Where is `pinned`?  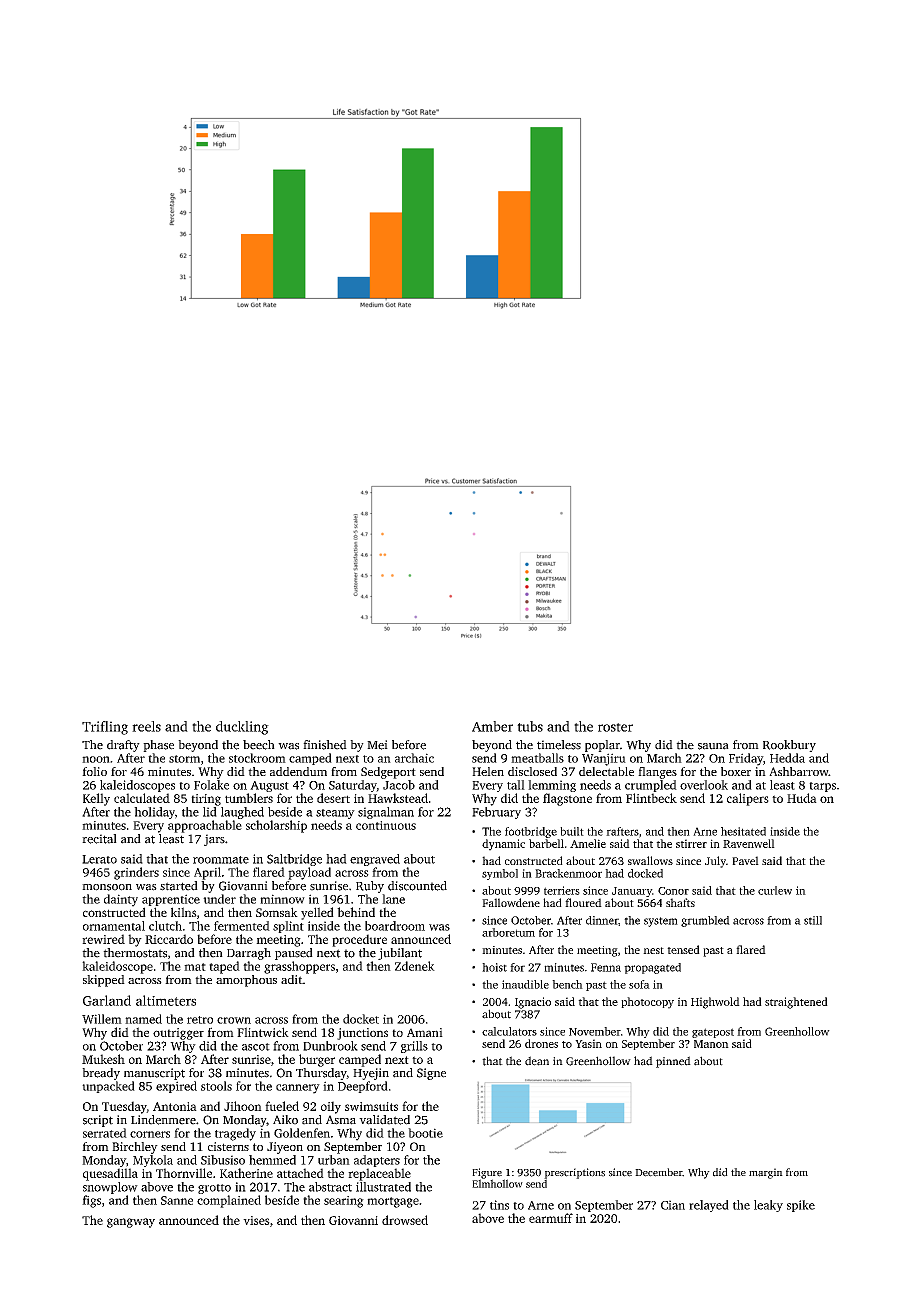
pinned is located at coordinates (673, 1062).
